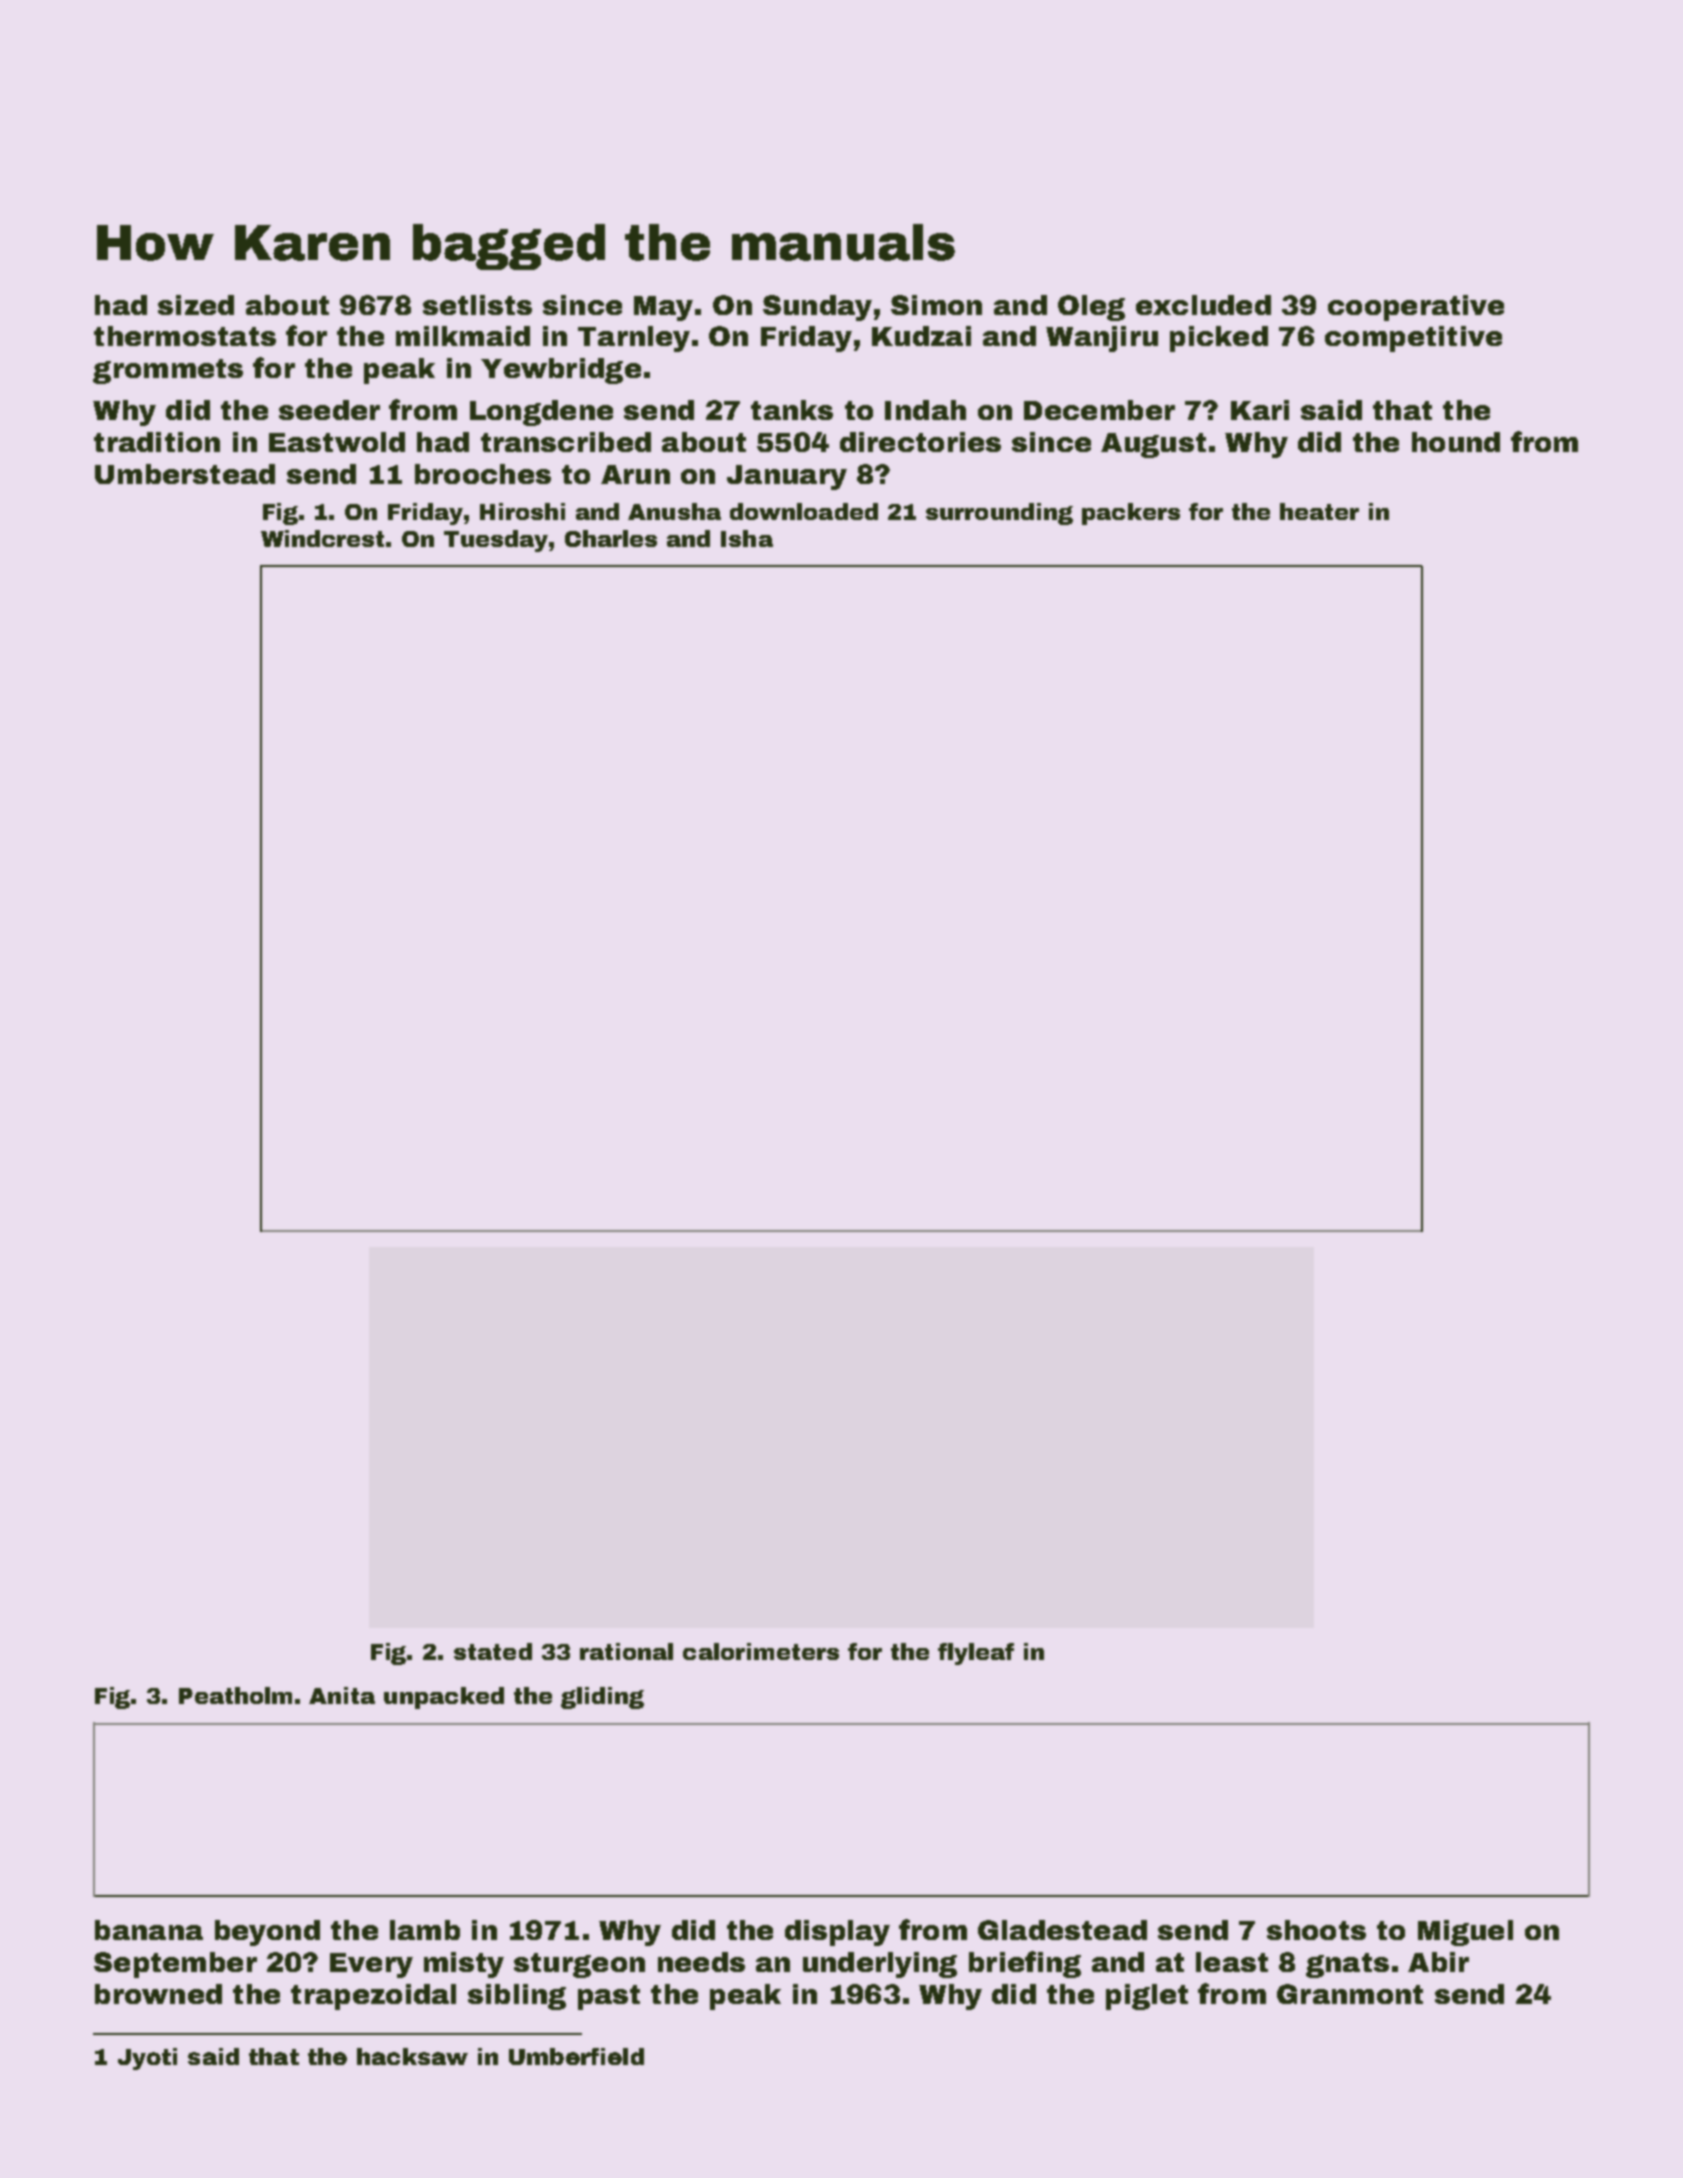 This document has height=2178, width=1683. Describe the element at coordinates (196, 305) in the document. I see `sized` at that location.
